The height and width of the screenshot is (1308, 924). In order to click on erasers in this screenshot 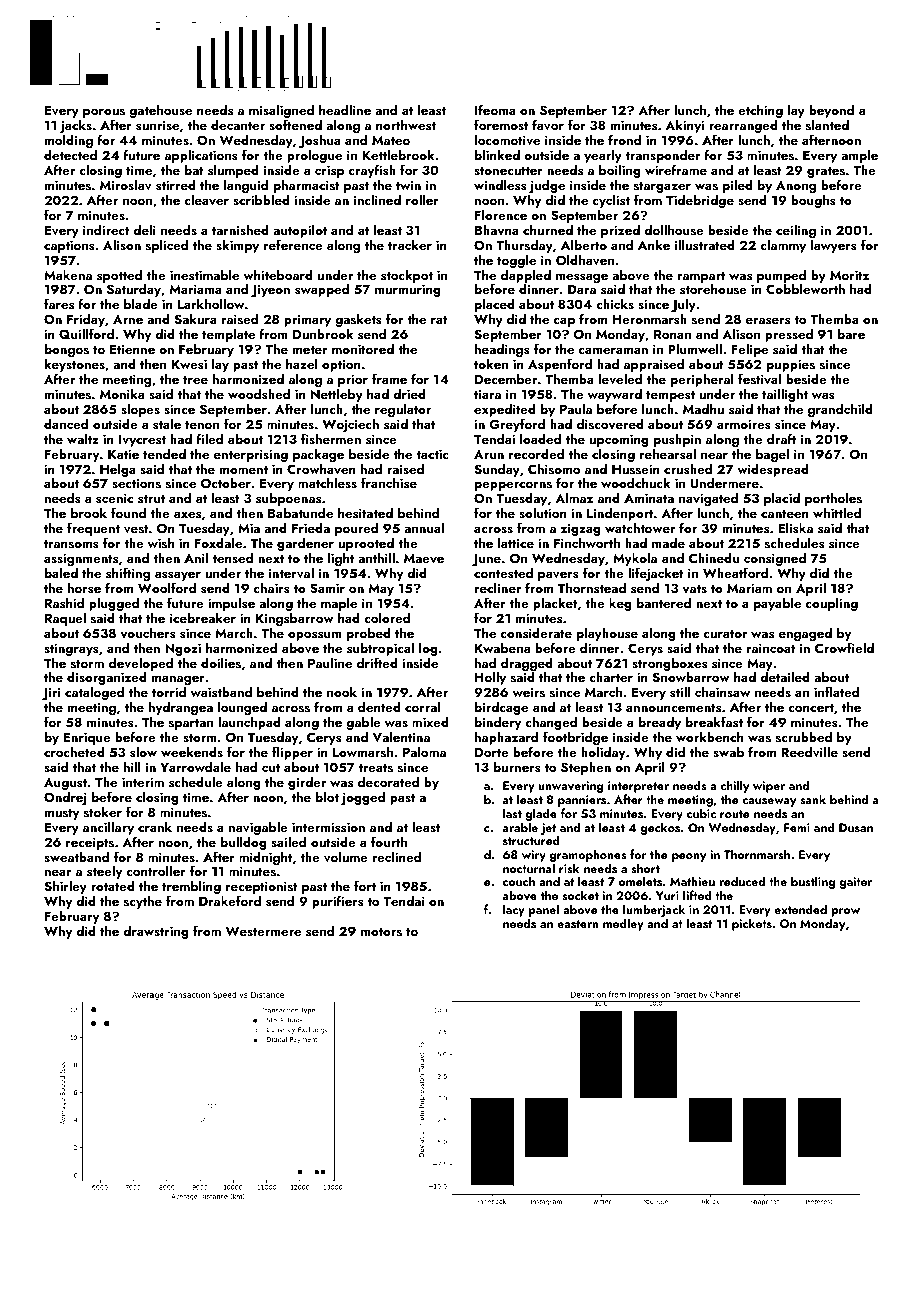, I will do `click(768, 321)`.
